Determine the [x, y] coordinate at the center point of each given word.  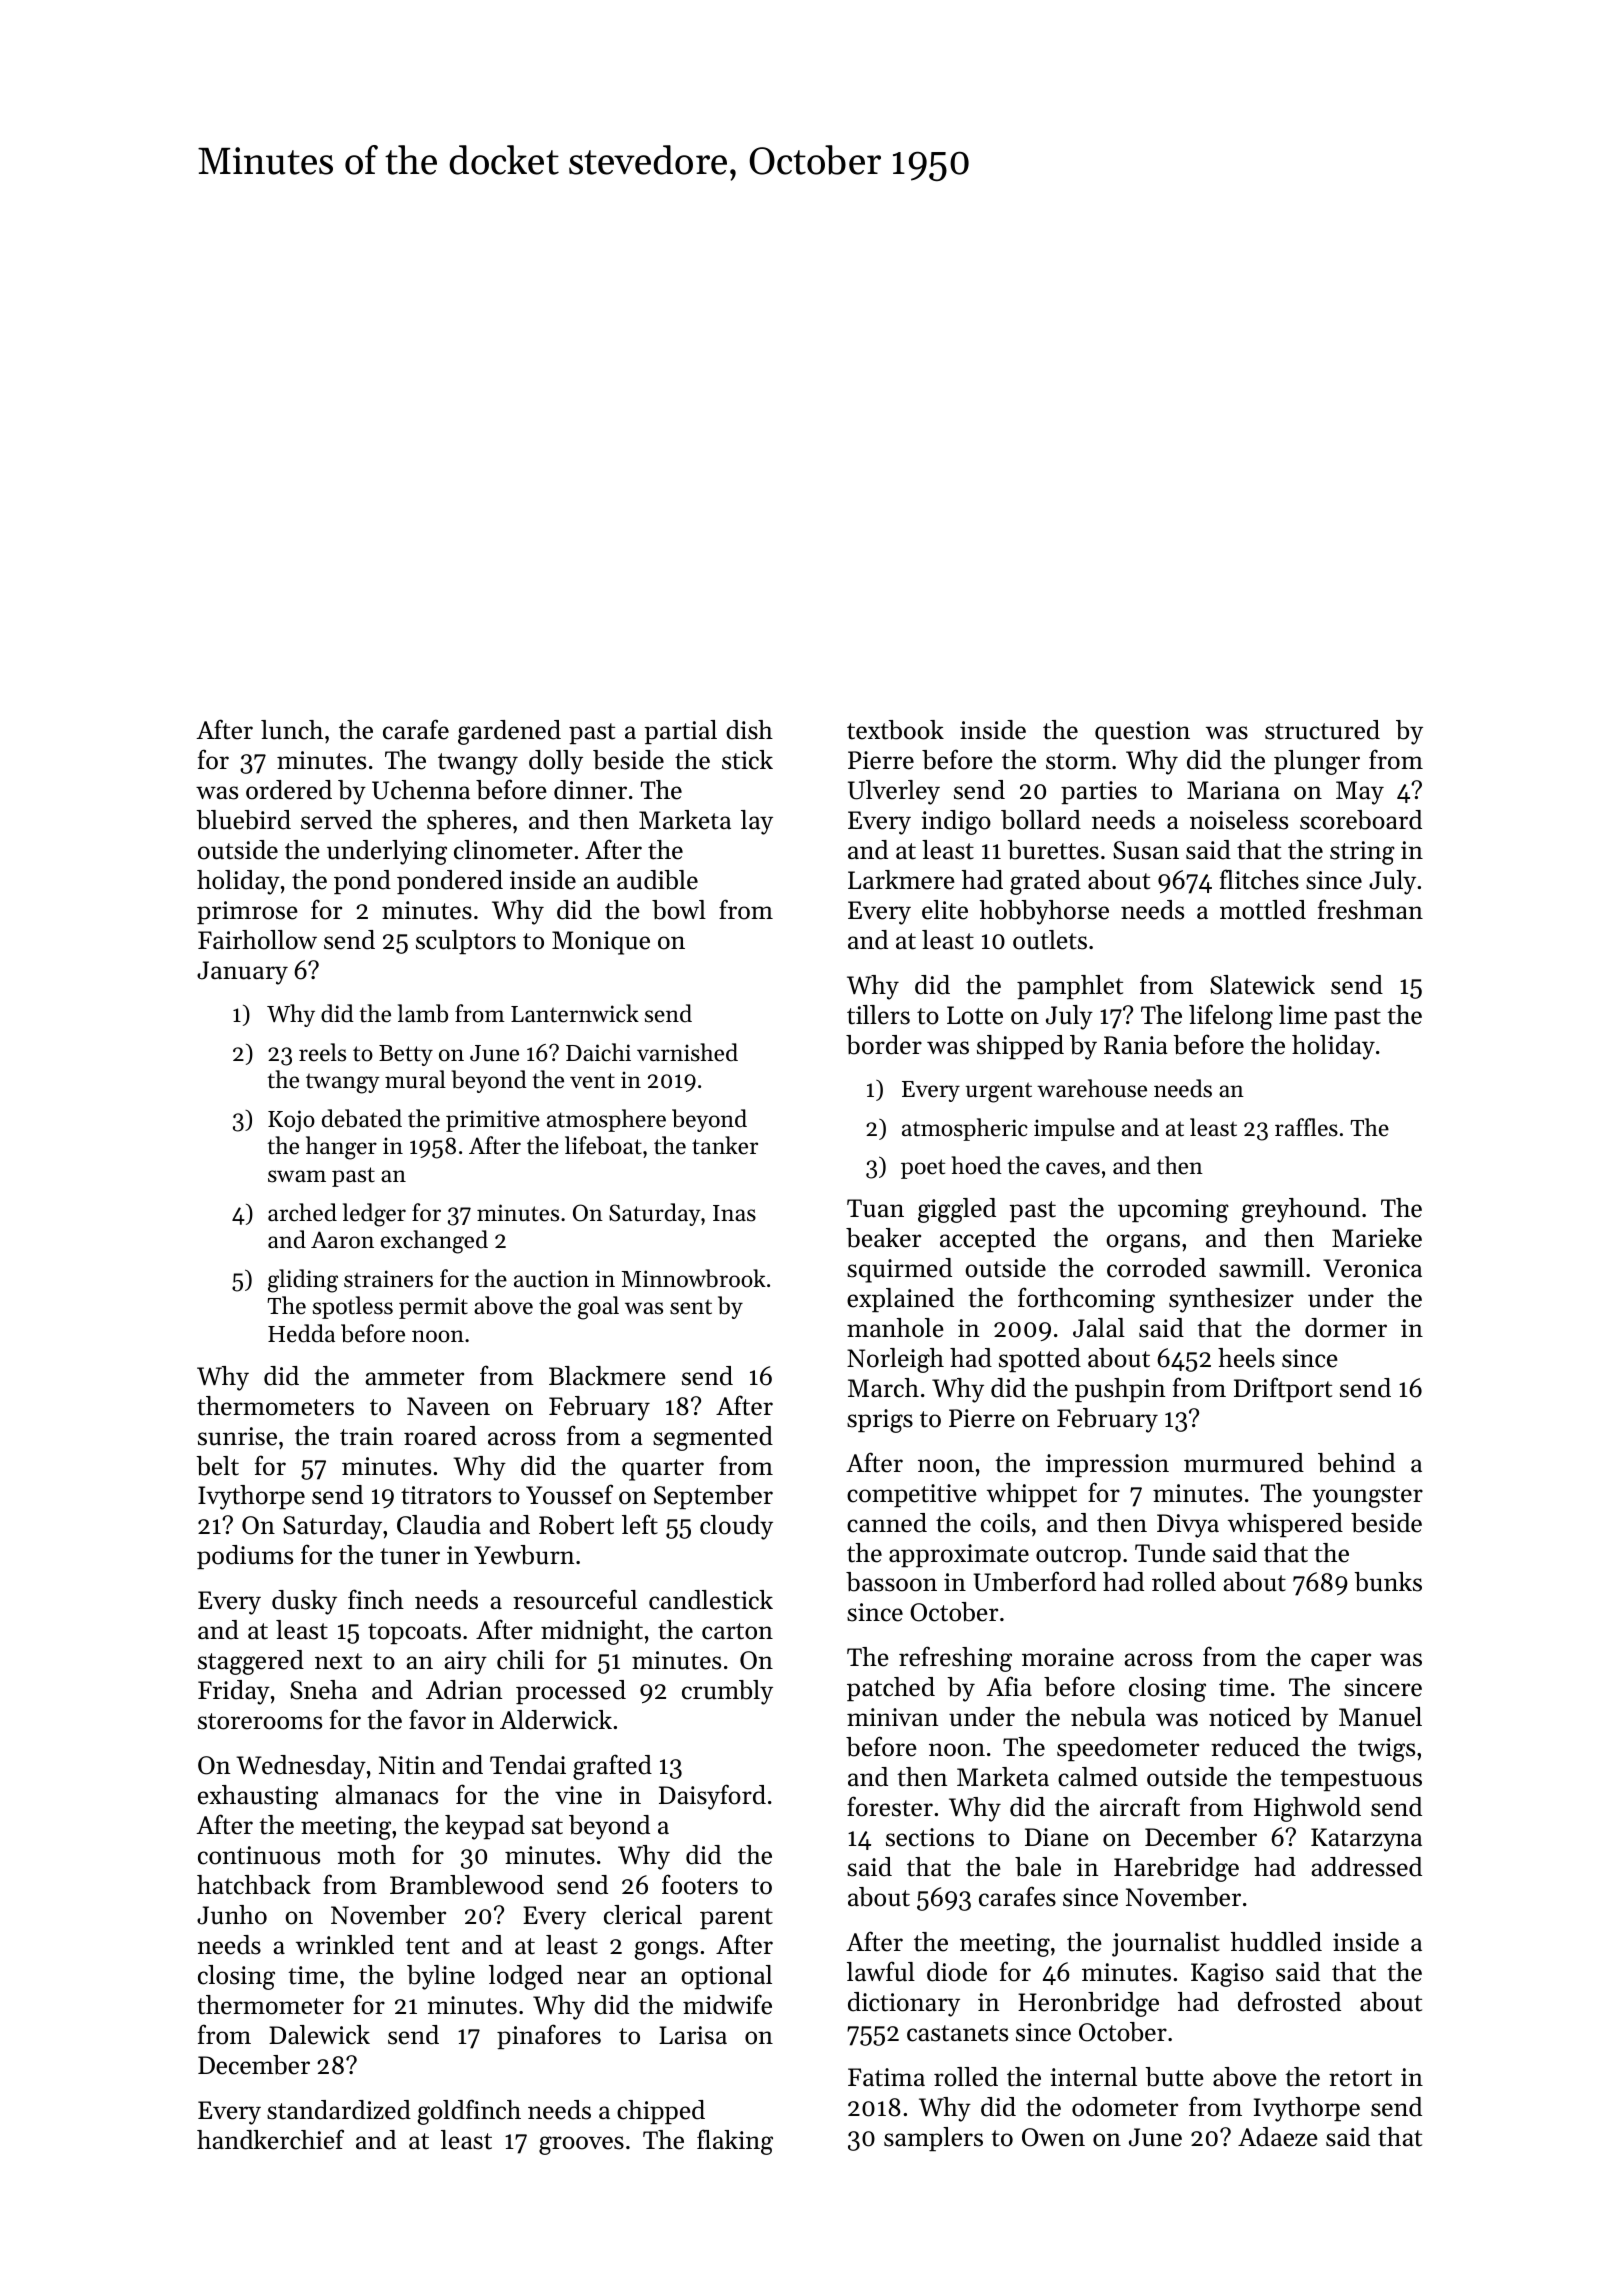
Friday [234, 1692]
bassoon [891, 1582]
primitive [493, 1121]
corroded [1156, 1268]
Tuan [875, 1208]
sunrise [237, 1436]
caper [1341, 1662]
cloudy [736, 1527]
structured [1322, 730]
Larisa [693, 2035]
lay [757, 822]
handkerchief [270, 2139]
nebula [1108, 1717]
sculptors [466, 942]
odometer [1125, 2107]
